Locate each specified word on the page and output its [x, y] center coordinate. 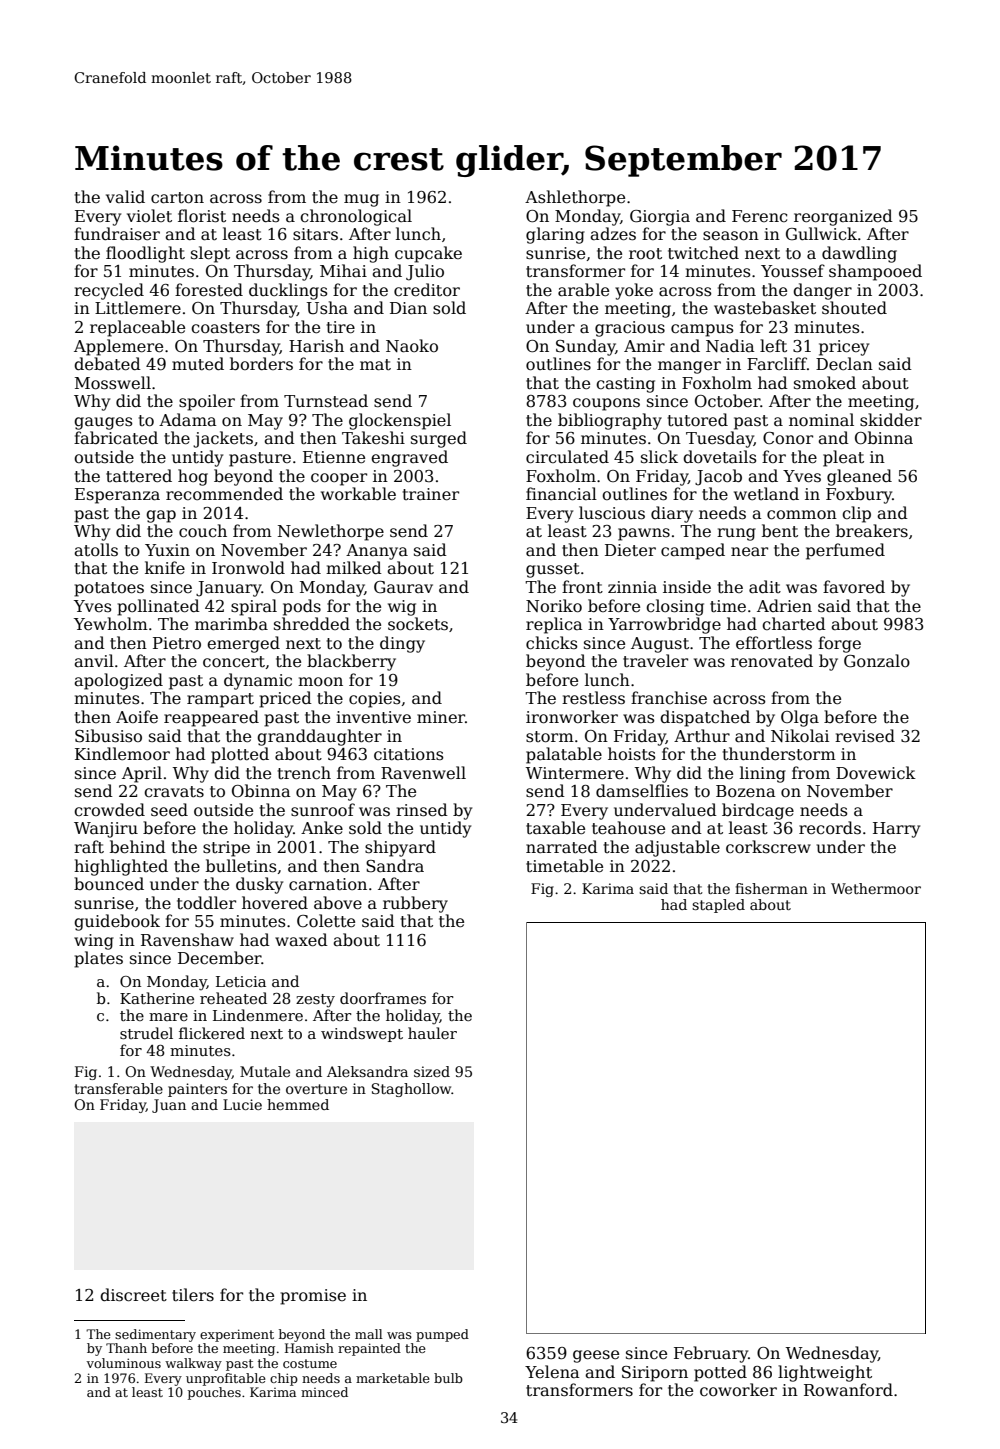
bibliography [610, 421]
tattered [139, 476]
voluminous [123, 1363]
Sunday [586, 347]
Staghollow [412, 1090]
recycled [109, 291]
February [711, 1354]
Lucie [242, 1104]
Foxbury [859, 495]
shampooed [875, 272]
